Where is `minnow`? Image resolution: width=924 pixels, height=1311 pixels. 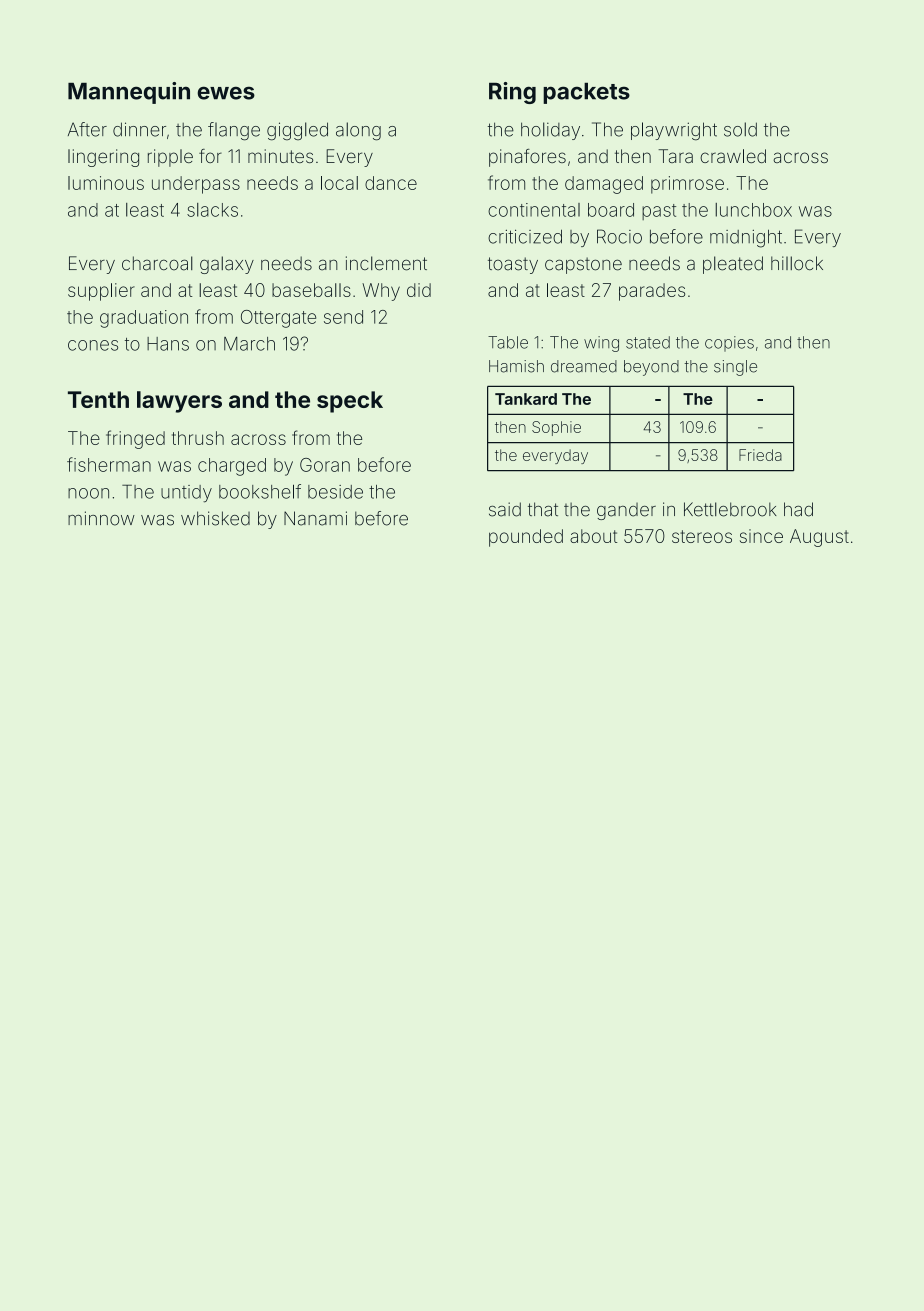 minnow is located at coordinates (101, 518).
